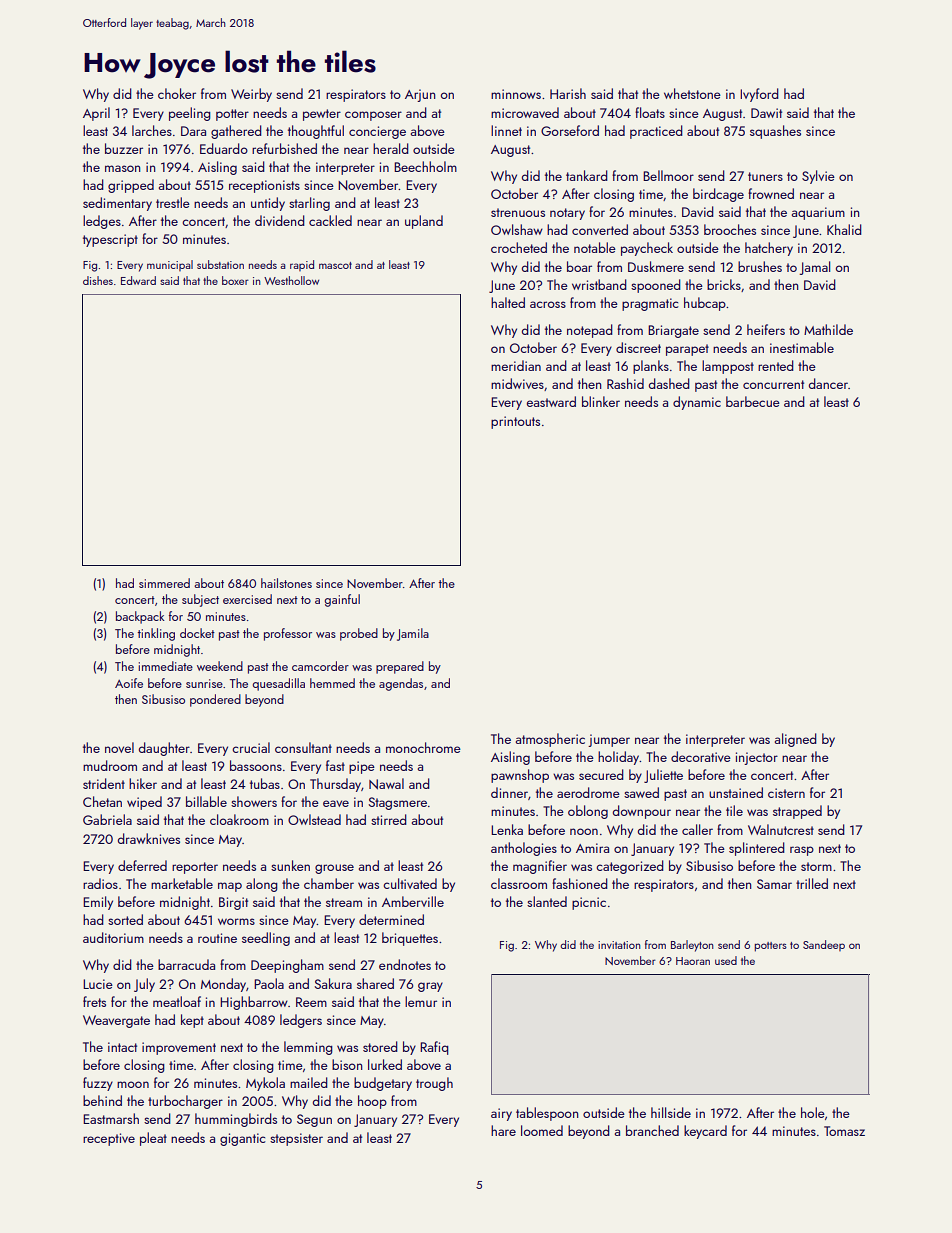 Image resolution: width=952 pixels, height=1233 pixels. I want to click on choker, so click(177, 93).
